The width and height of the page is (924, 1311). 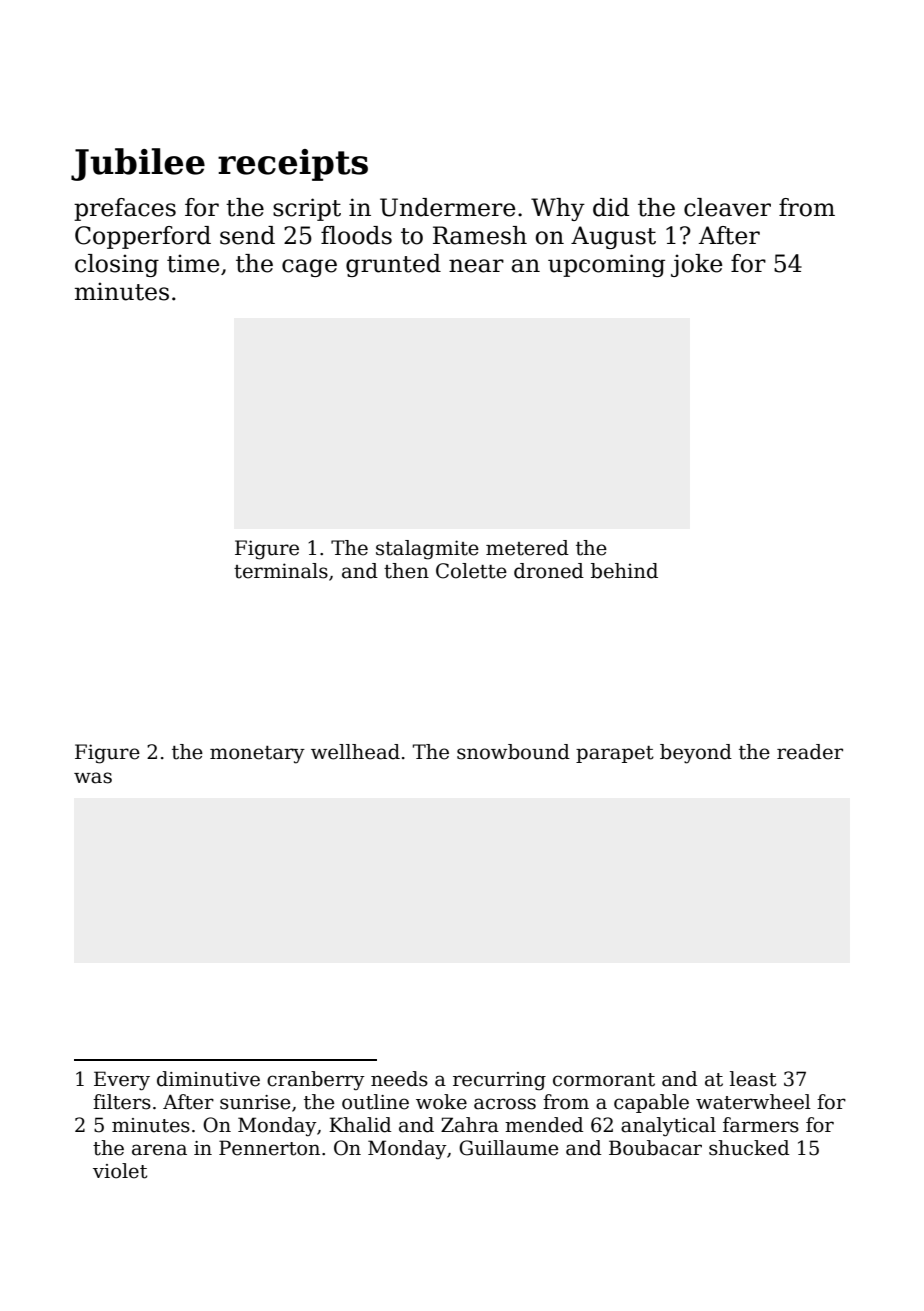 I want to click on Jubilee, so click(x=138, y=164).
